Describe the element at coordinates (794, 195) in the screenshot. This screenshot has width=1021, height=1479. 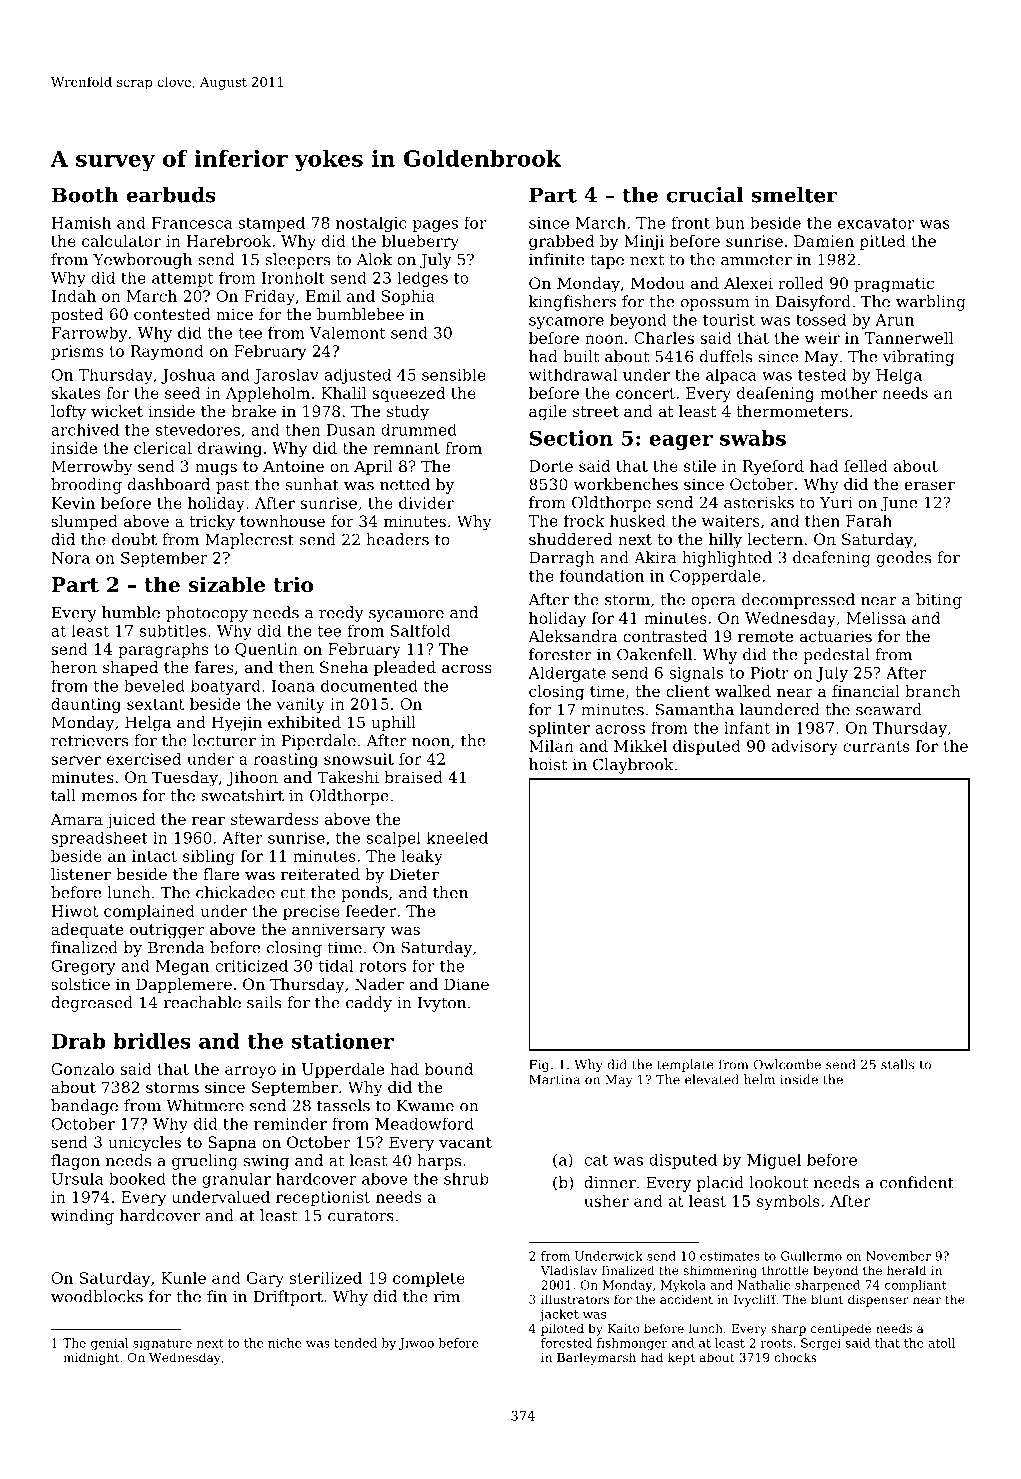
I see `smelter` at that location.
